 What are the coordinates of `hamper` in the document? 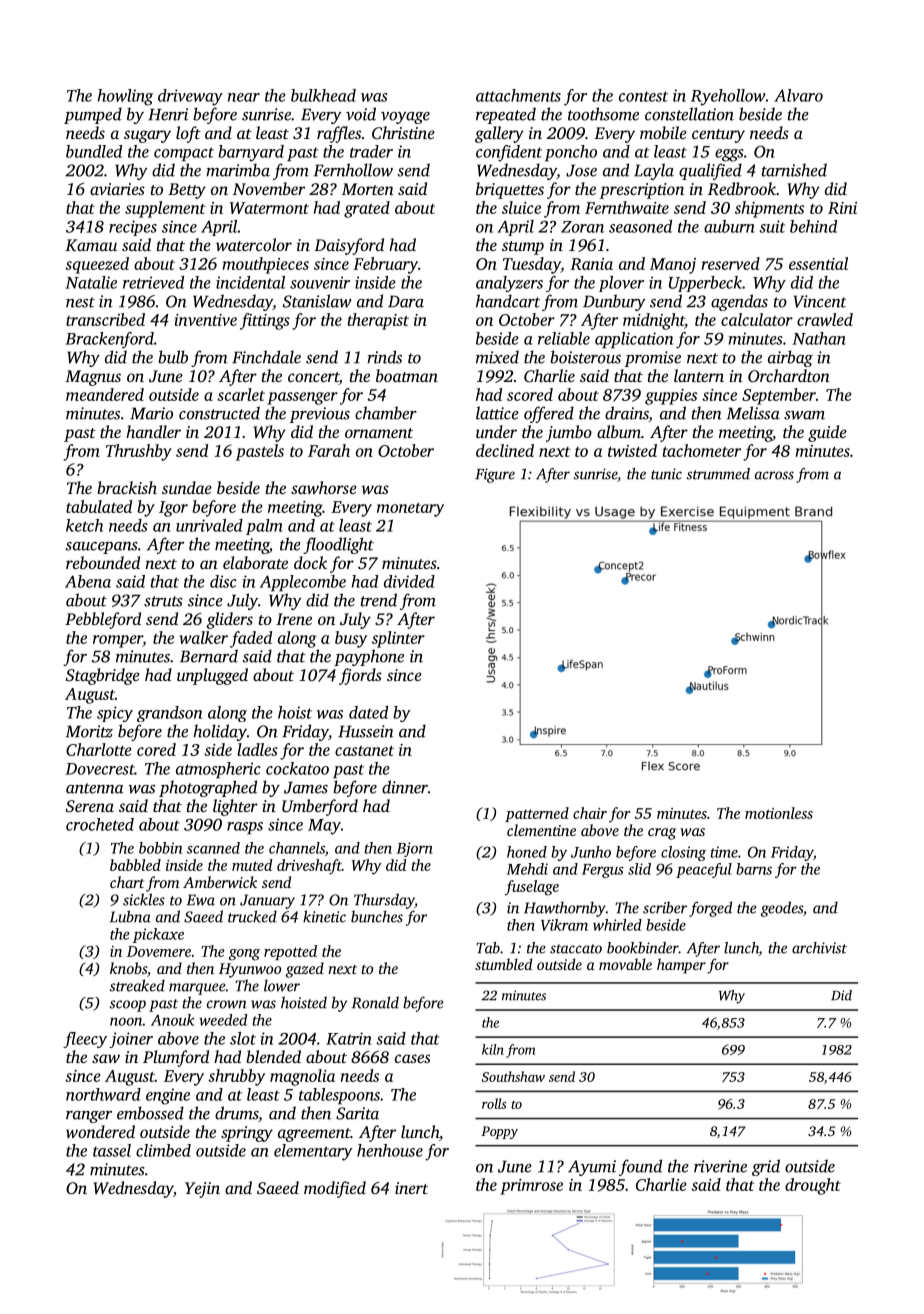 It's located at (681, 966).
